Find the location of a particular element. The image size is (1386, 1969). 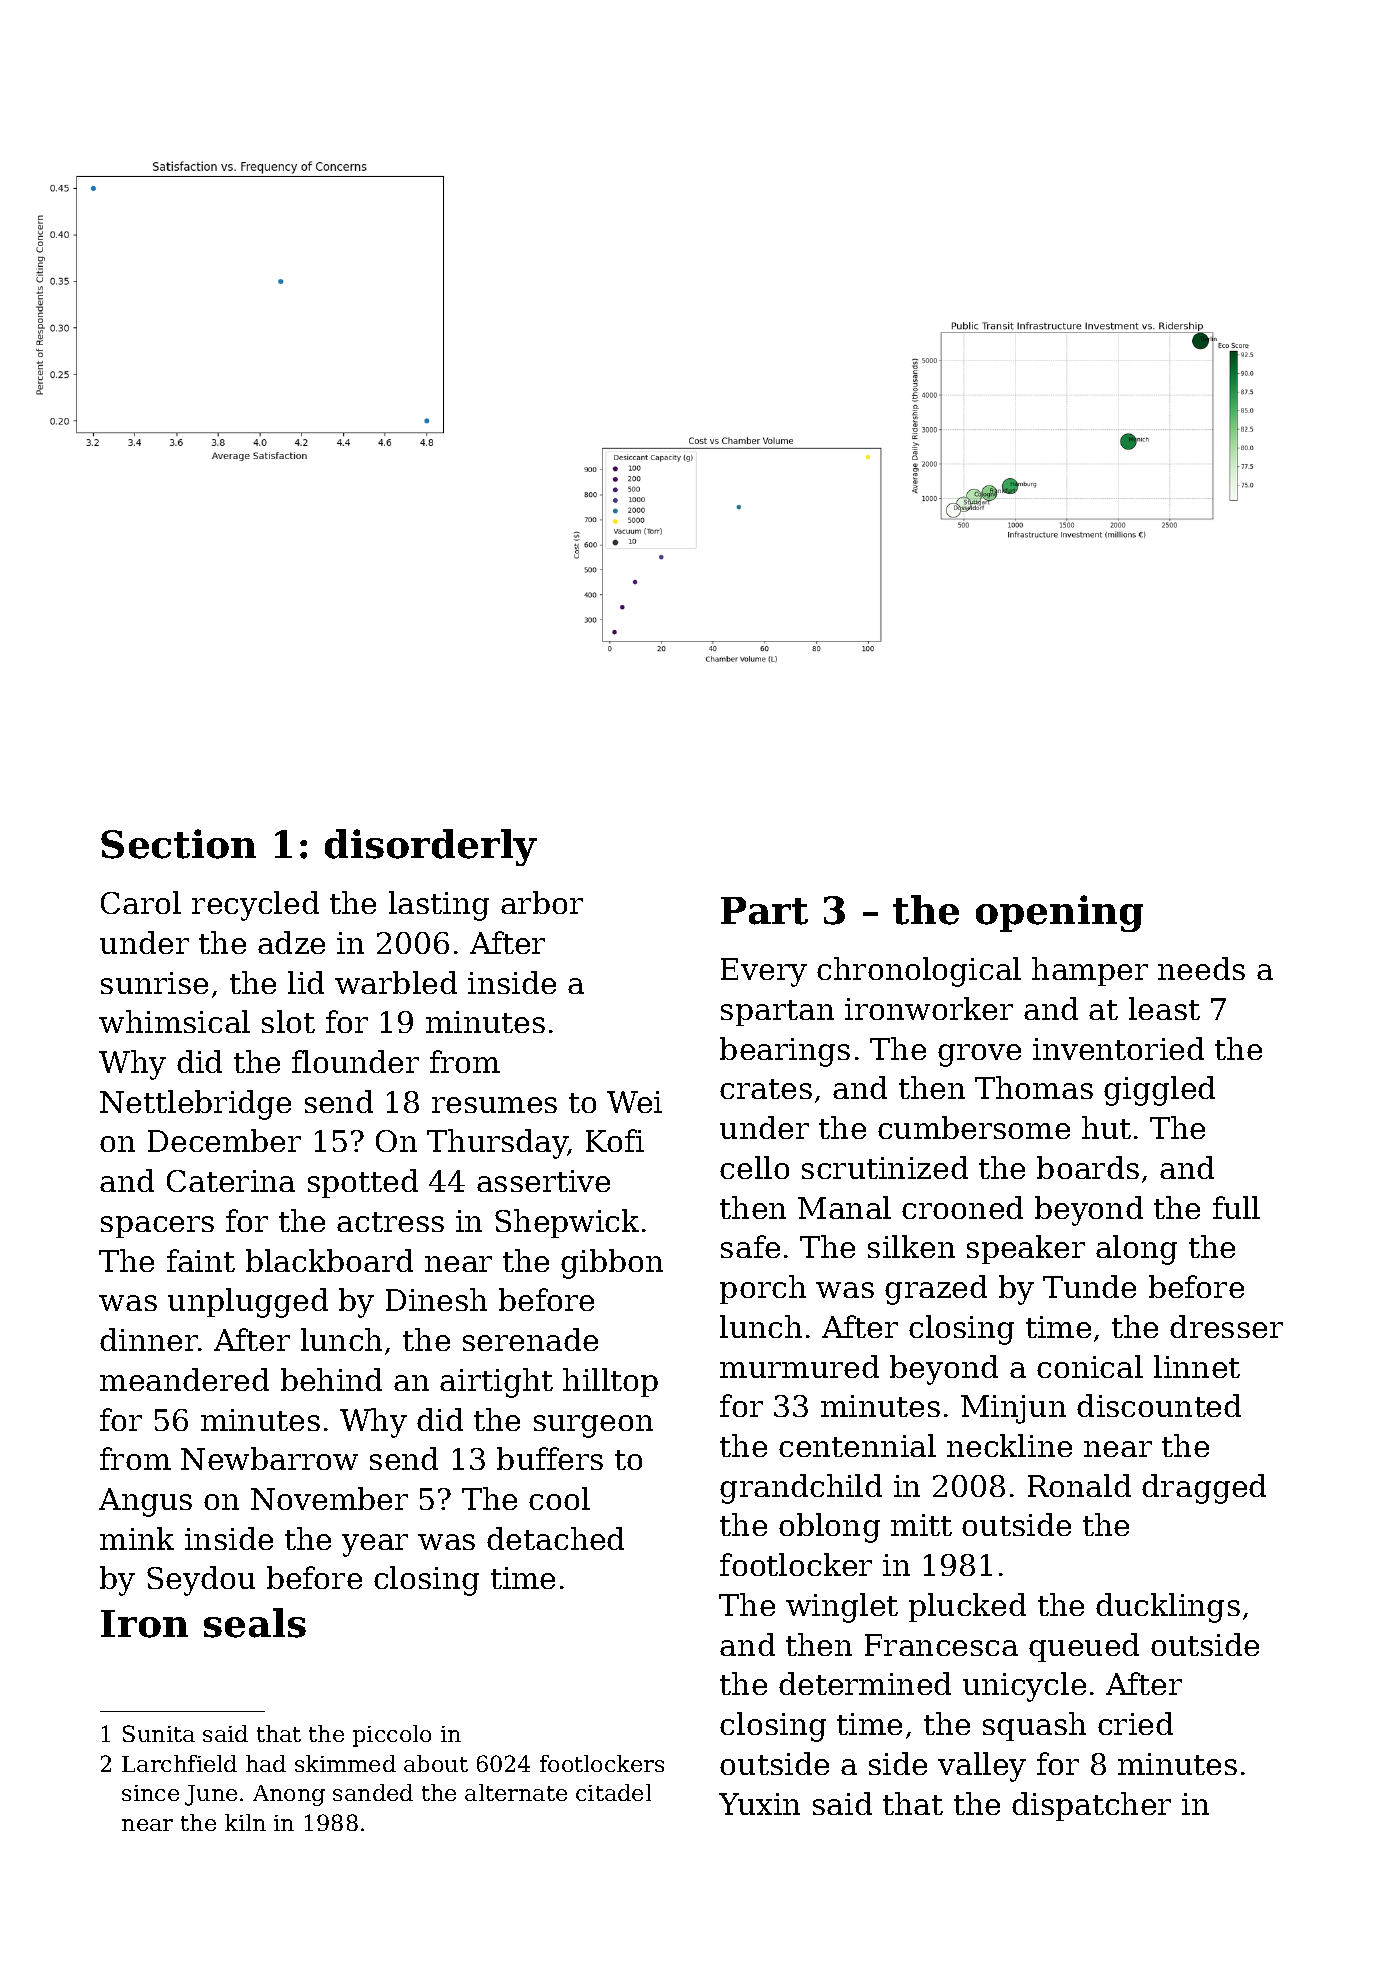

seals is located at coordinates (255, 1623).
